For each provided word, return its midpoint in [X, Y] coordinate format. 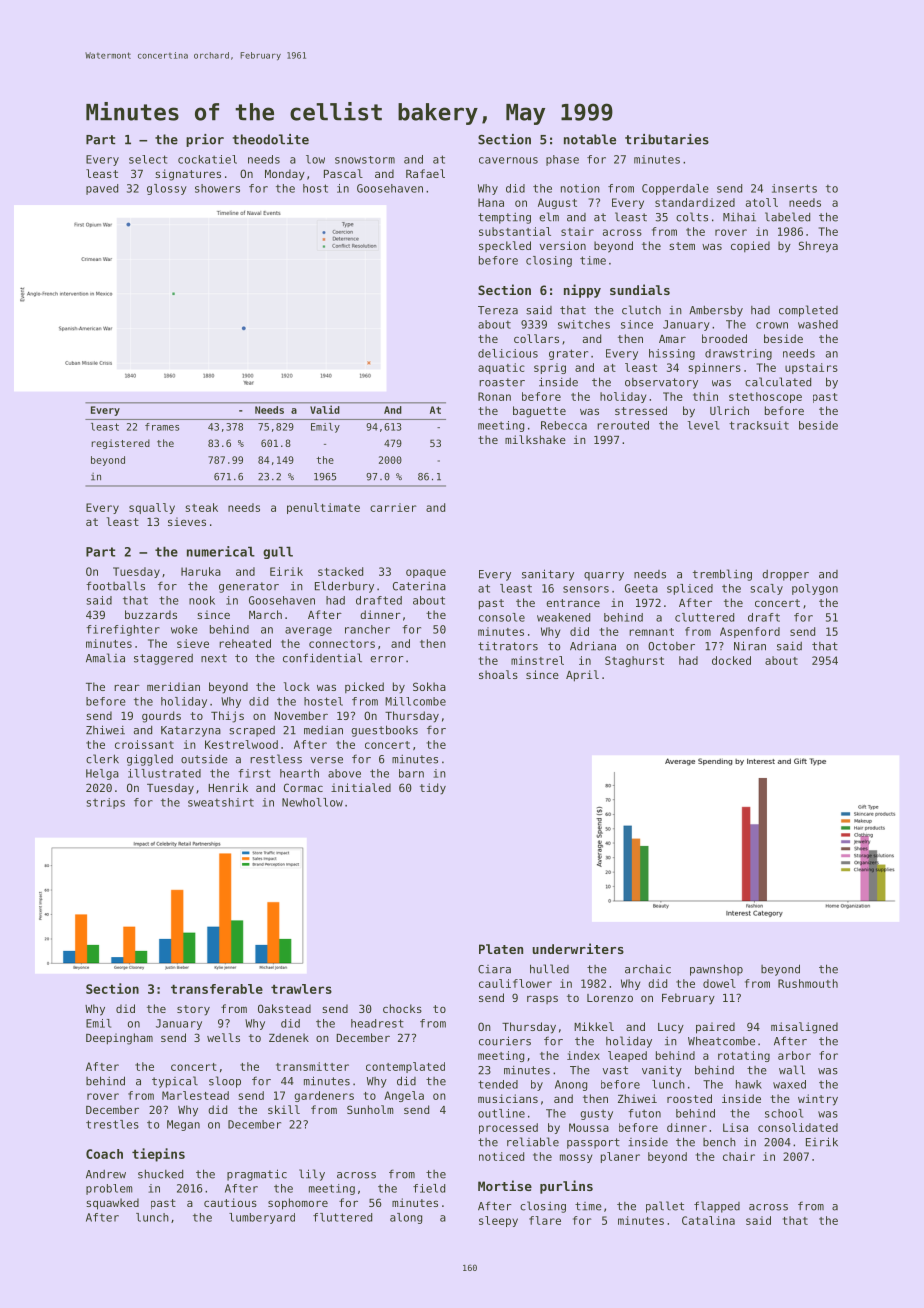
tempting [504, 218]
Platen [501, 949]
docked [731, 660]
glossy [167, 189]
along [406, 1218]
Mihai [739, 217]
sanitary [548, 575]
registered [121, 444]
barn [411, 773]
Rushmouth [808, 983]
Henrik [228, 787]
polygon [815, 589]
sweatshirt [221, 802]
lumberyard [262, 1218]
